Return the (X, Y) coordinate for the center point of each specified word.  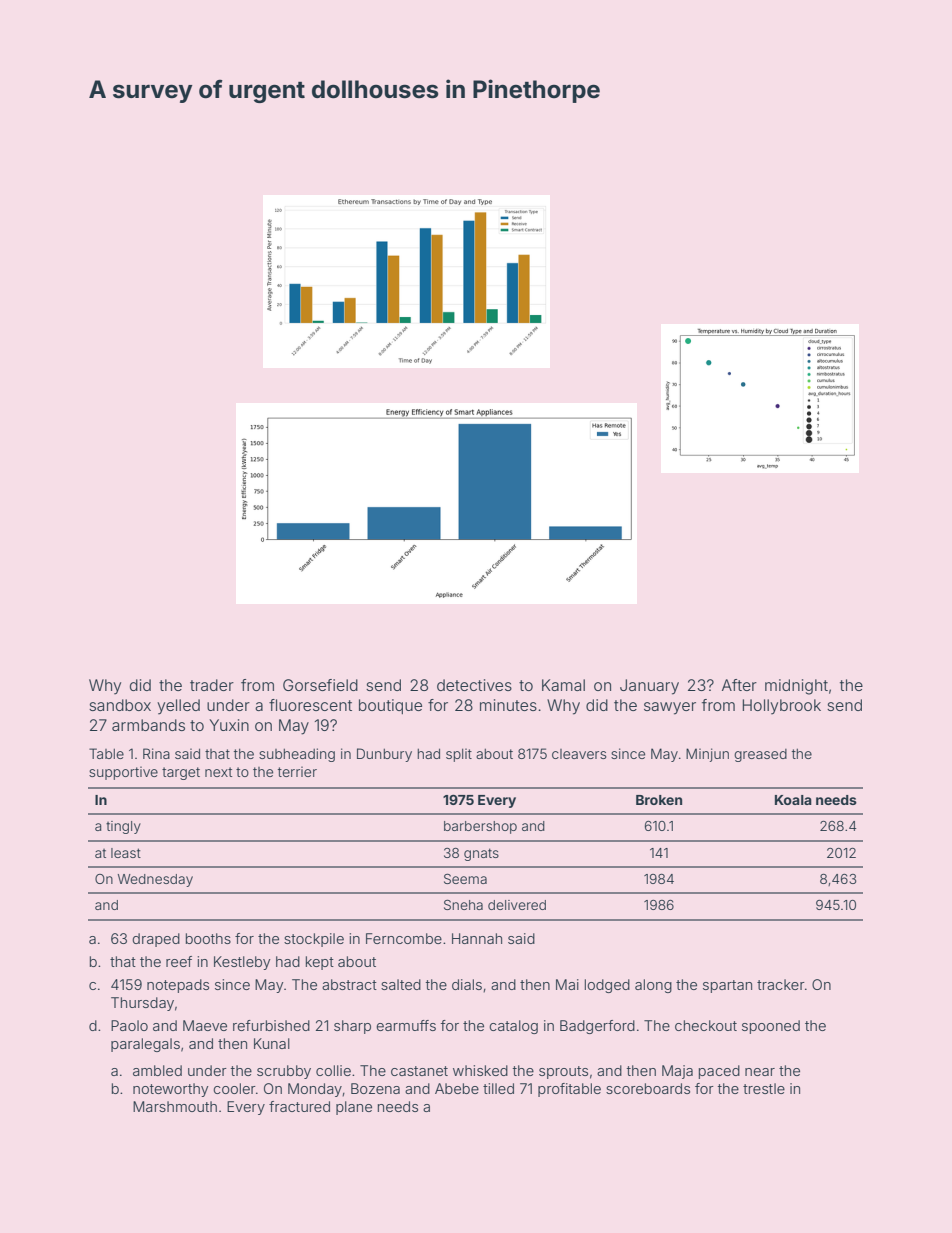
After (739, 685)
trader (212, 685)
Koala (793, 800)
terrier (297, 771)
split (459, 755)
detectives (474, 685)
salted (401, 984)
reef (179, 961)
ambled (157, 1070)
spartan (727, 986)
